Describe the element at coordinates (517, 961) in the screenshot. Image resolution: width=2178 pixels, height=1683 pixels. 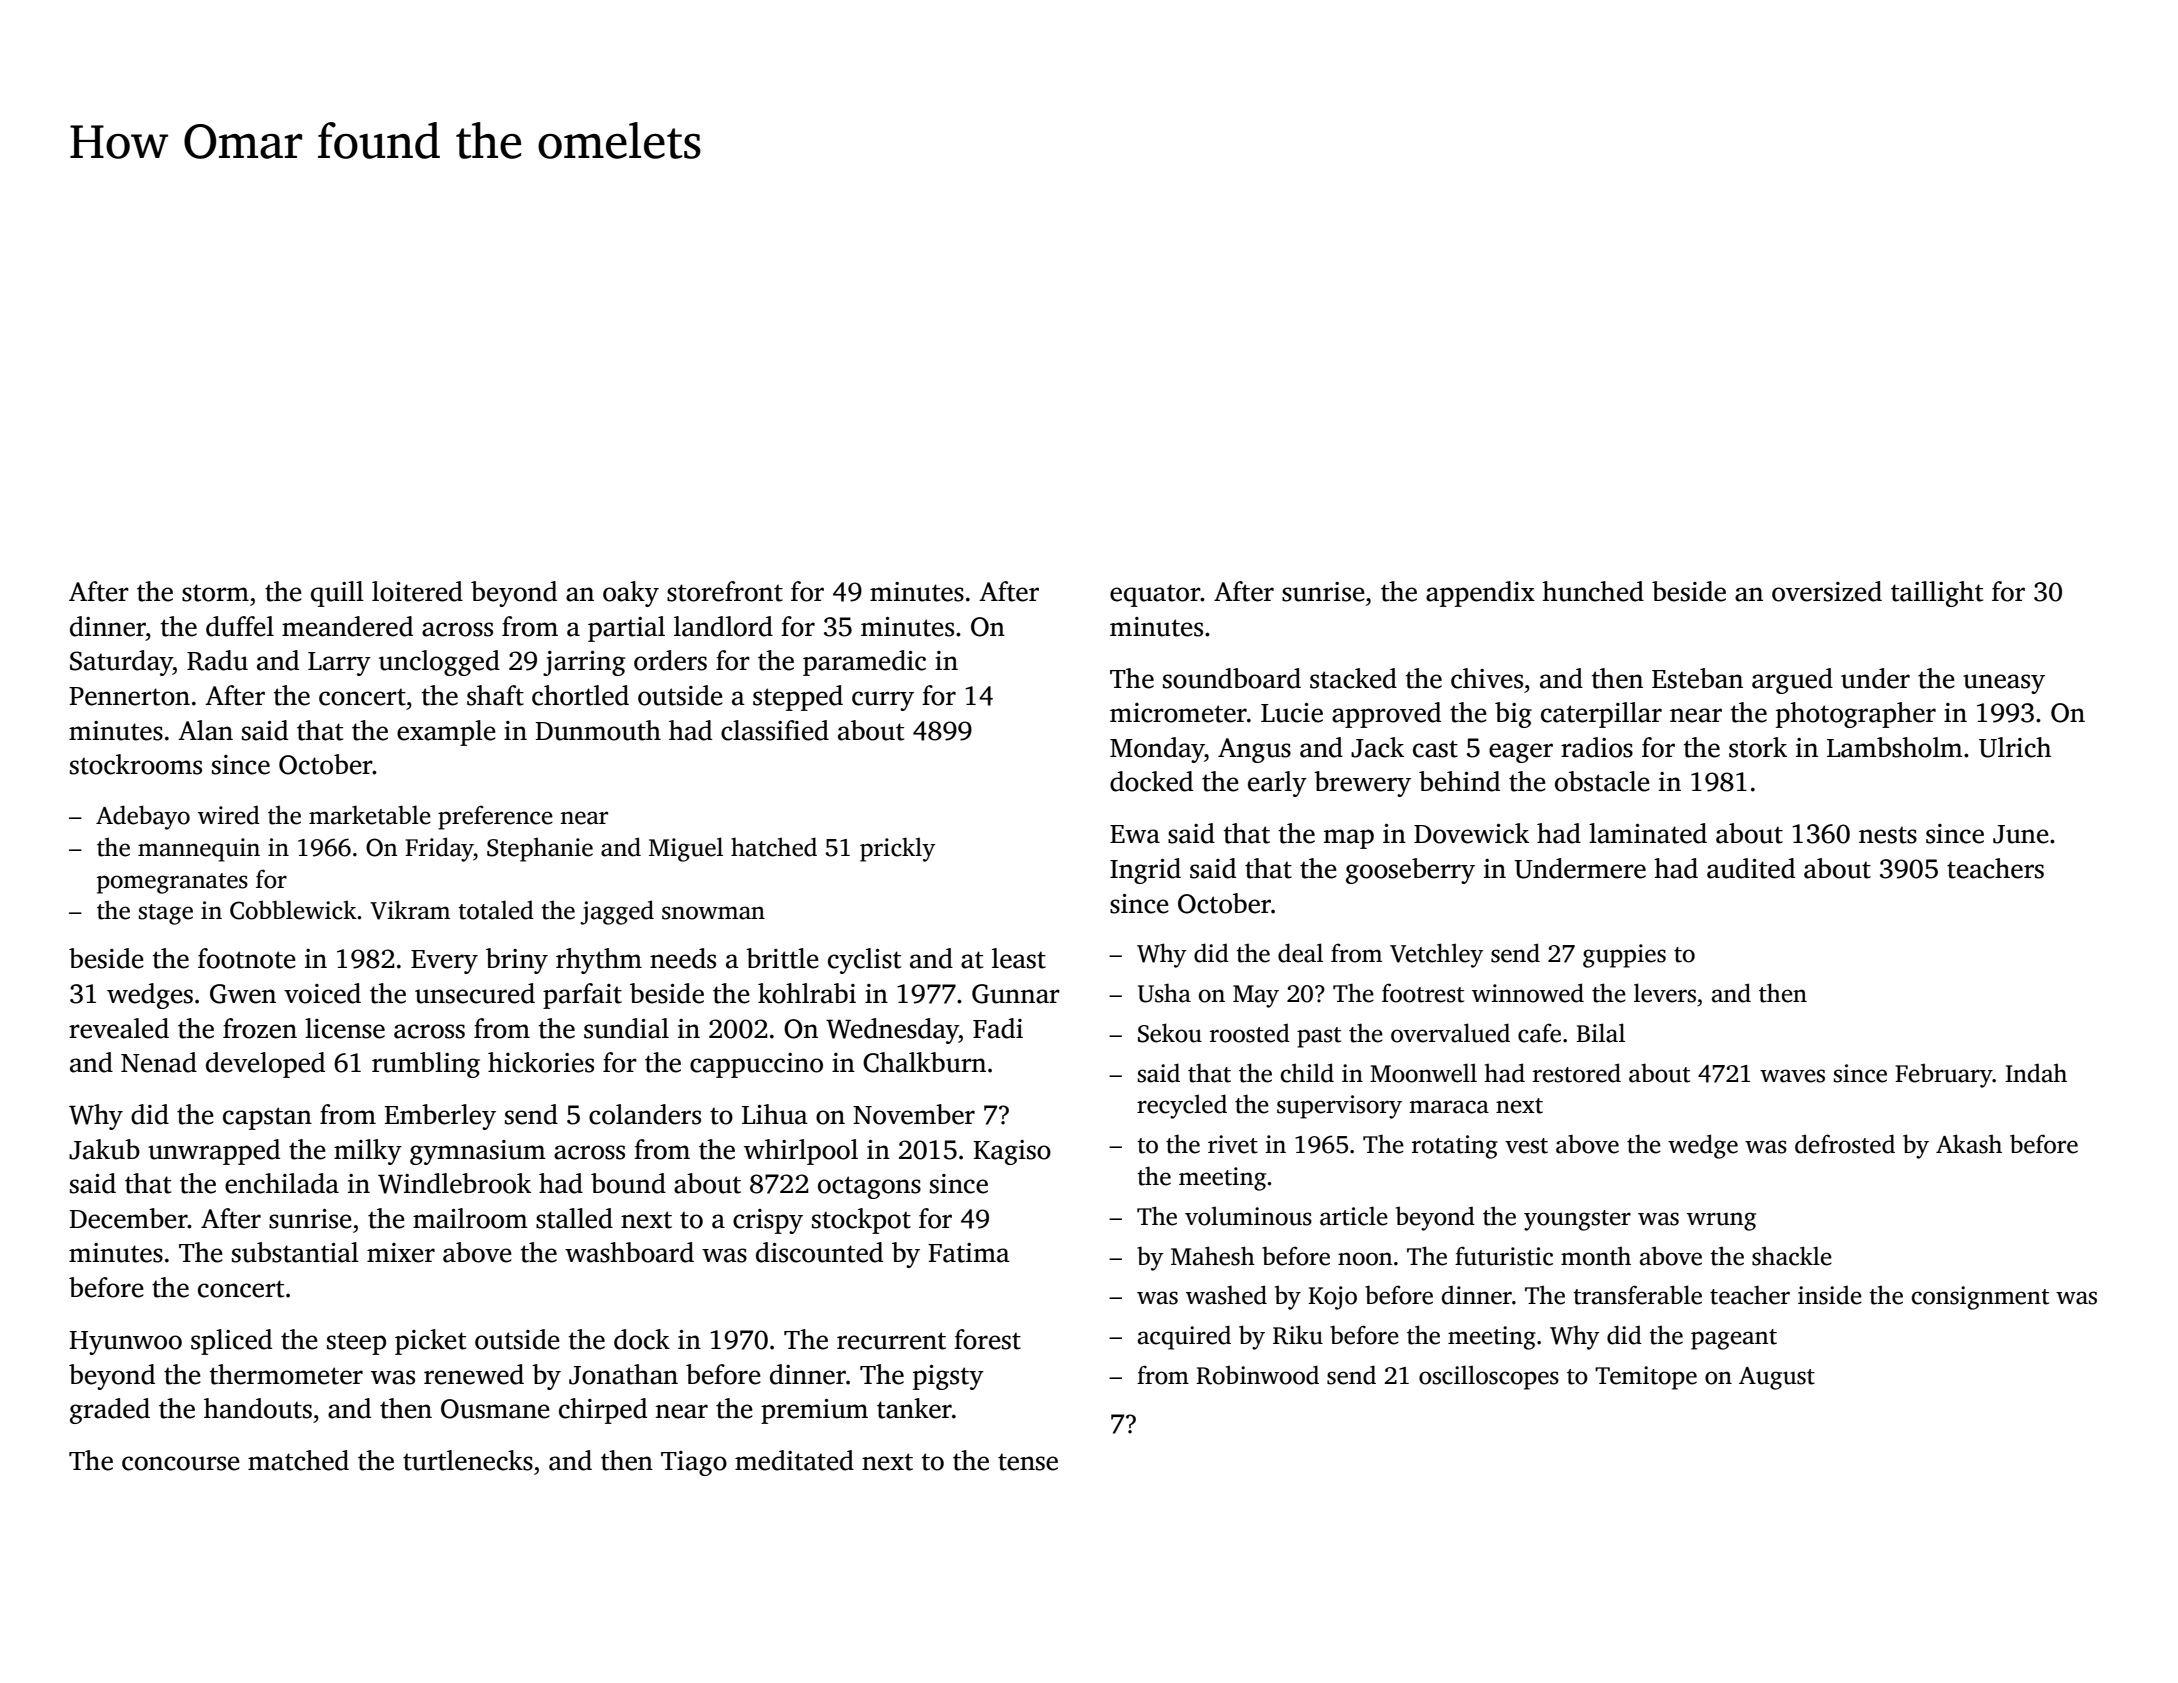
I see `briny` at that location.
